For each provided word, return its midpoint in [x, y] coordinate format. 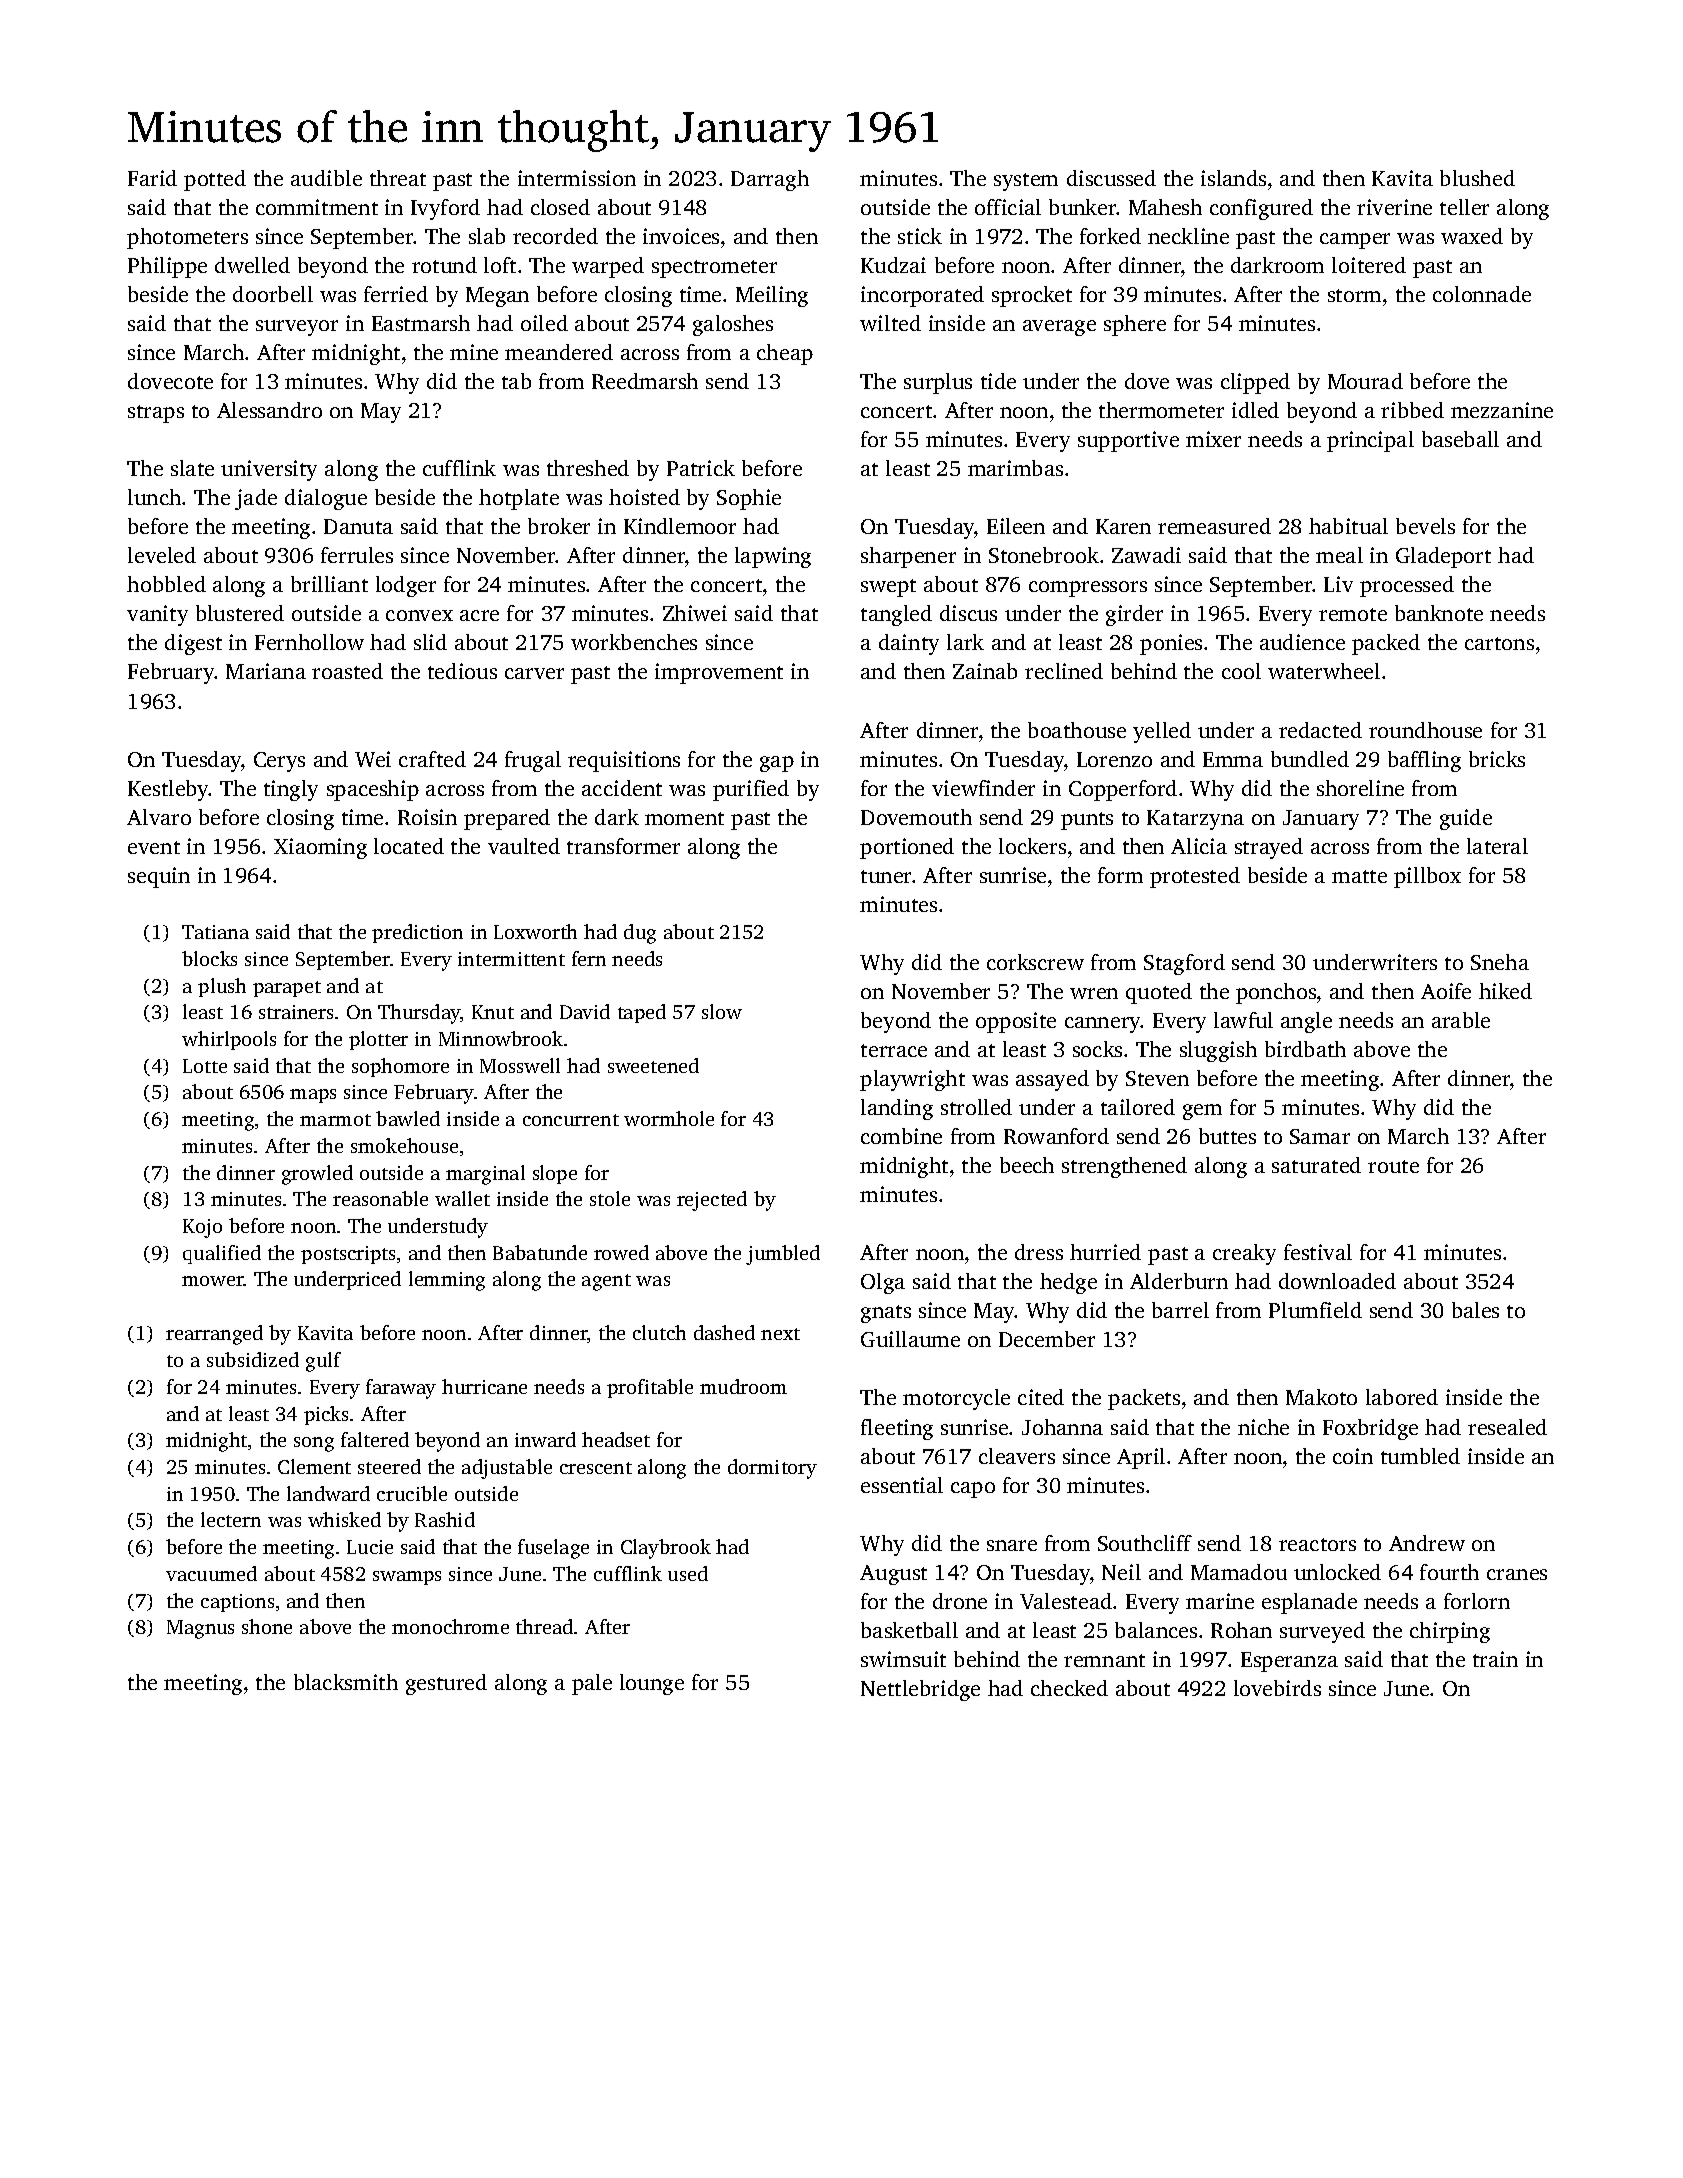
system [1026, 182]
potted [215, 180]
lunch [154, 497]
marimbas [1015, 468]
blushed [1477, 178]
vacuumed [211, 1573]
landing [897, 1109]
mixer [1213, 439]
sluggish [1218, 1051]
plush [222, 987]
